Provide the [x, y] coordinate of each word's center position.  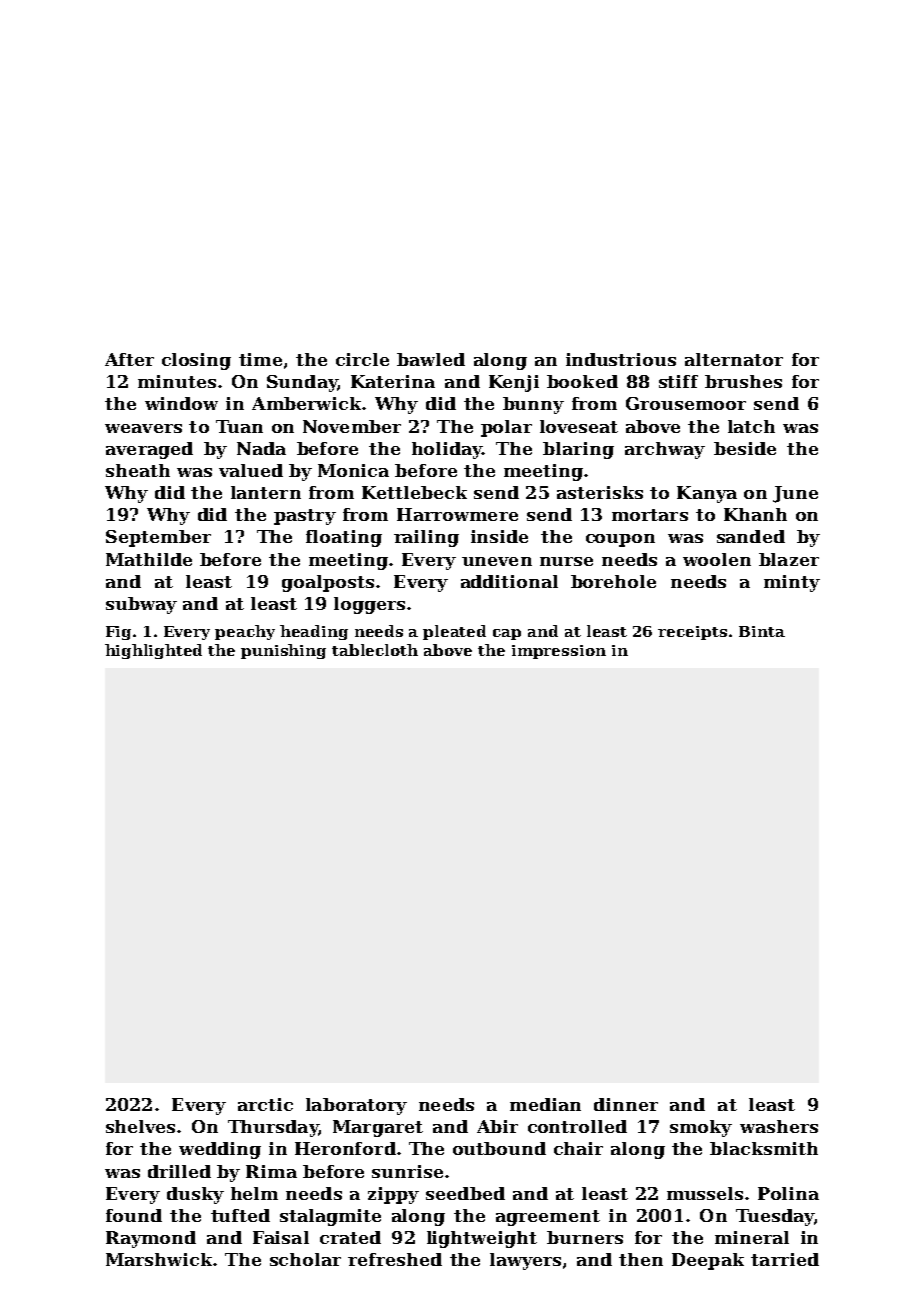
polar [506, 428]
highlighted [153, 651]
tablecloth [375, 650]
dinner [626, 1104]
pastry [305, 517]
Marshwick [159, 1259]
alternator [734, 359]
